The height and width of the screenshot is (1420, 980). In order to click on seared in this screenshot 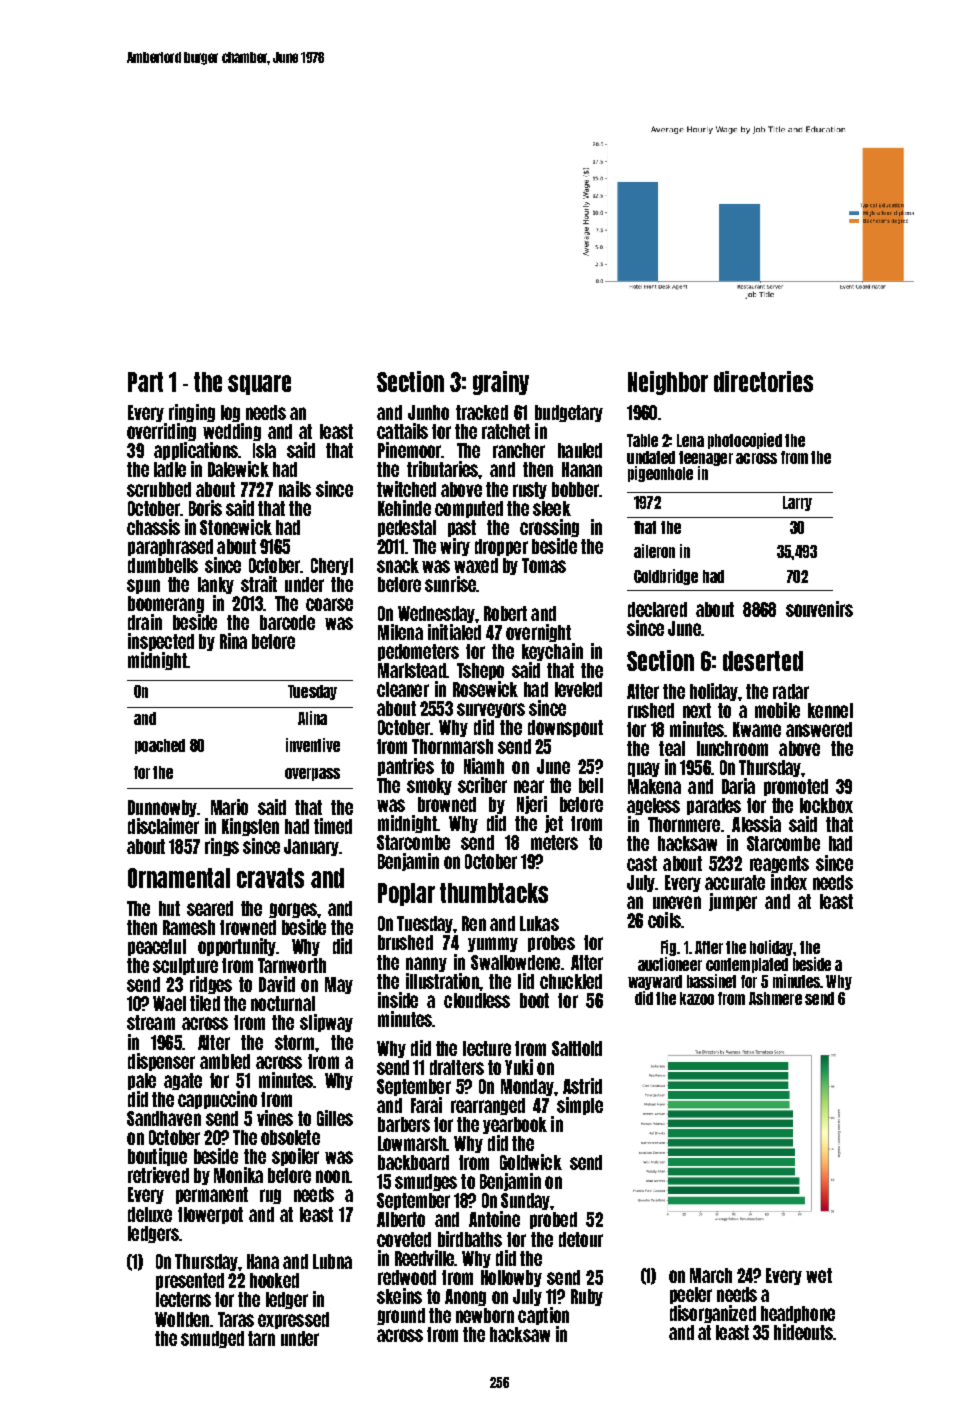, I will do `click(210, 908)`.
